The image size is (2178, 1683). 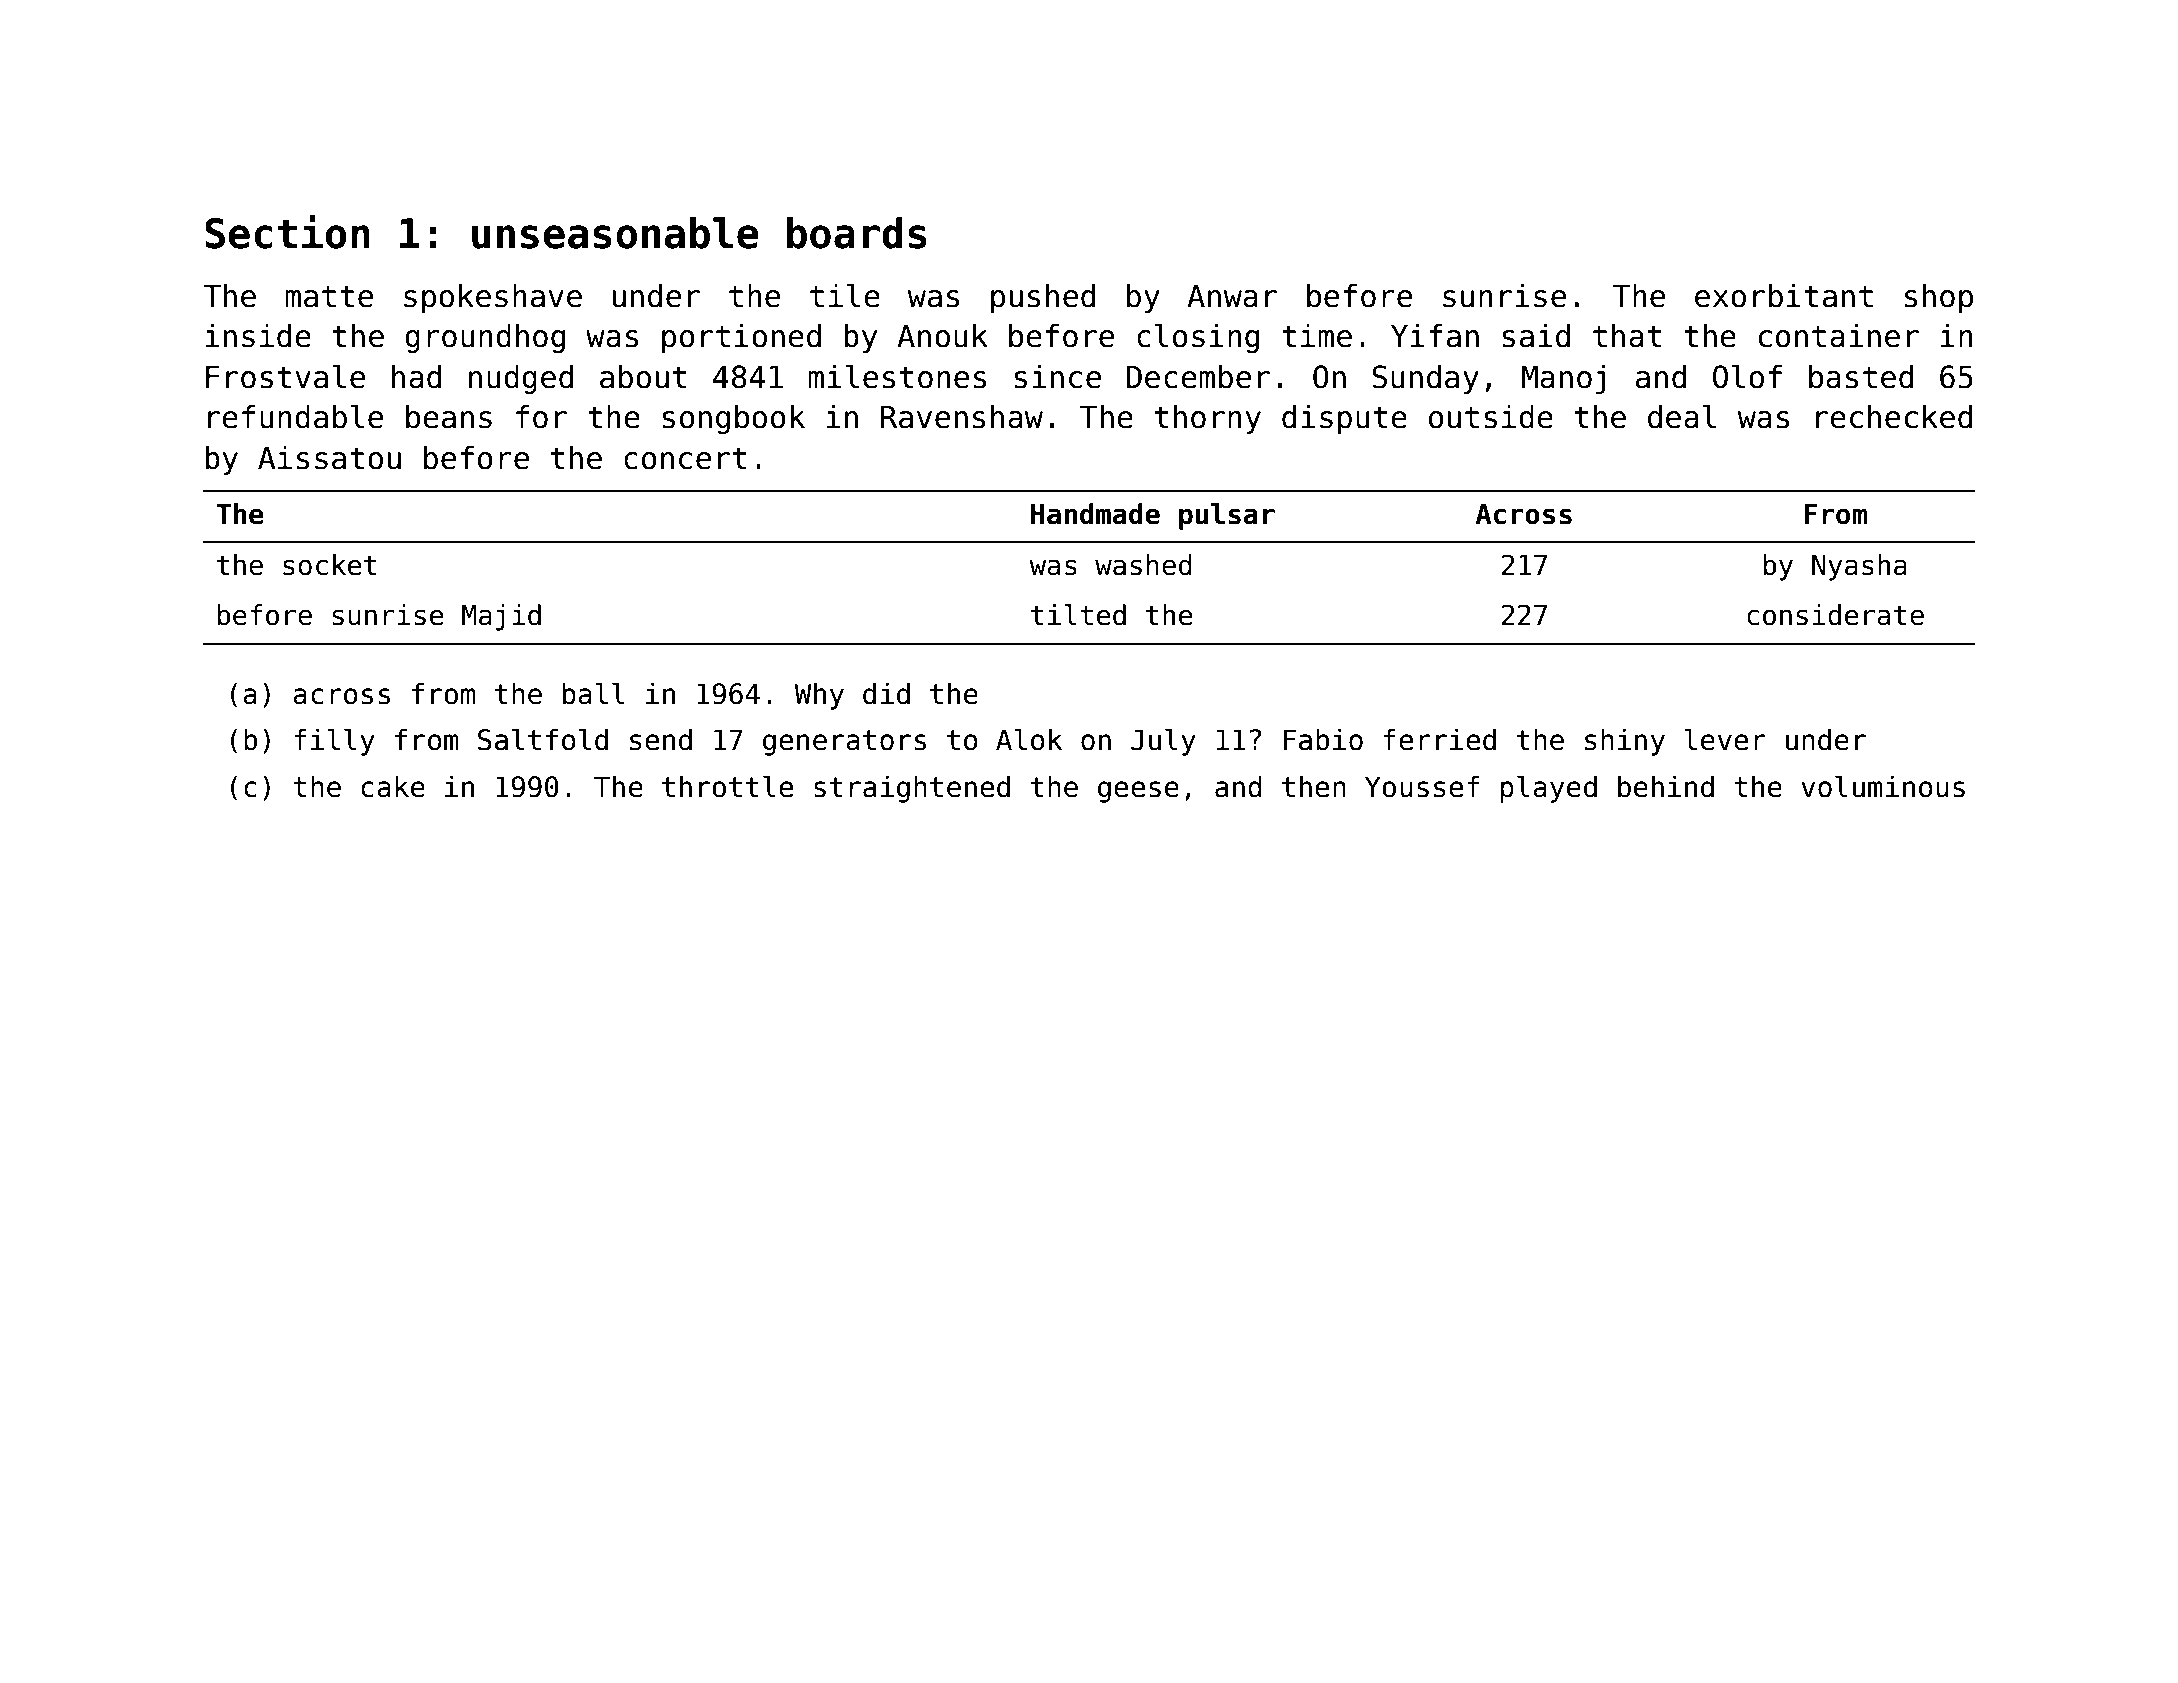 What do you see at coordinates (1835, 615) in the screenshot?
I see `considerate` at bounding box center [1835, 615].
